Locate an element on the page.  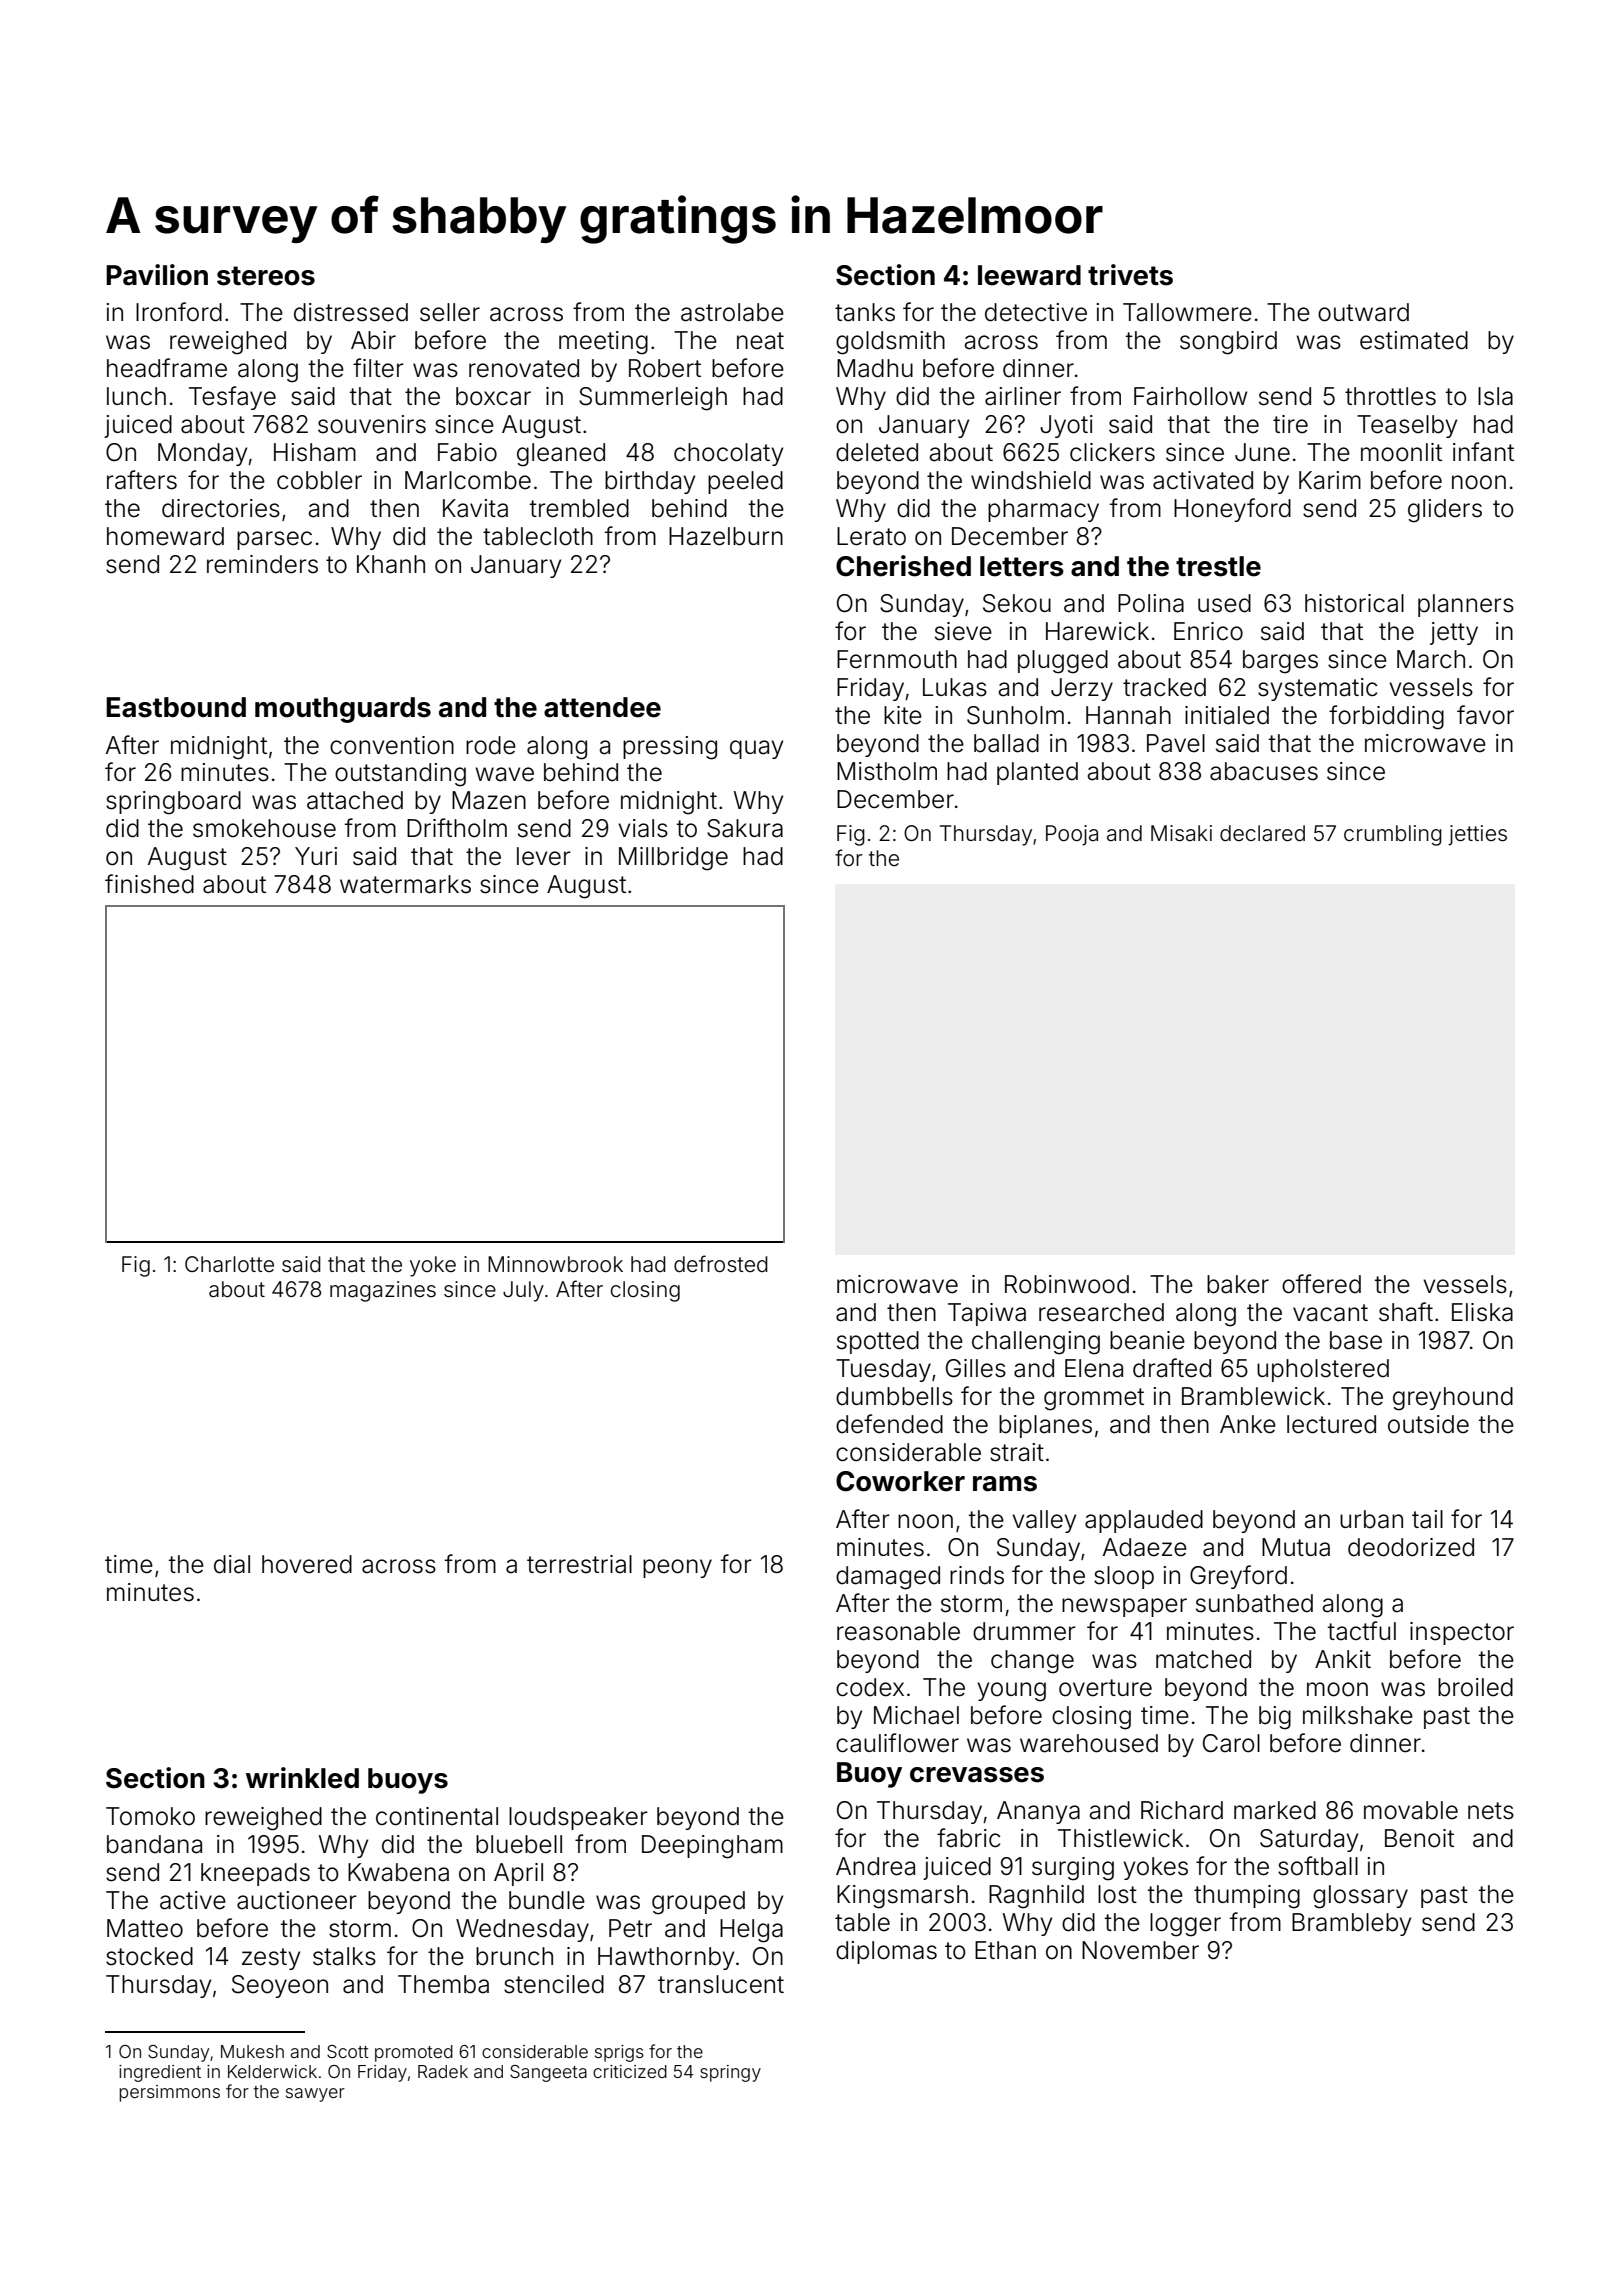
peony is located at coordinates (677, 1568).
